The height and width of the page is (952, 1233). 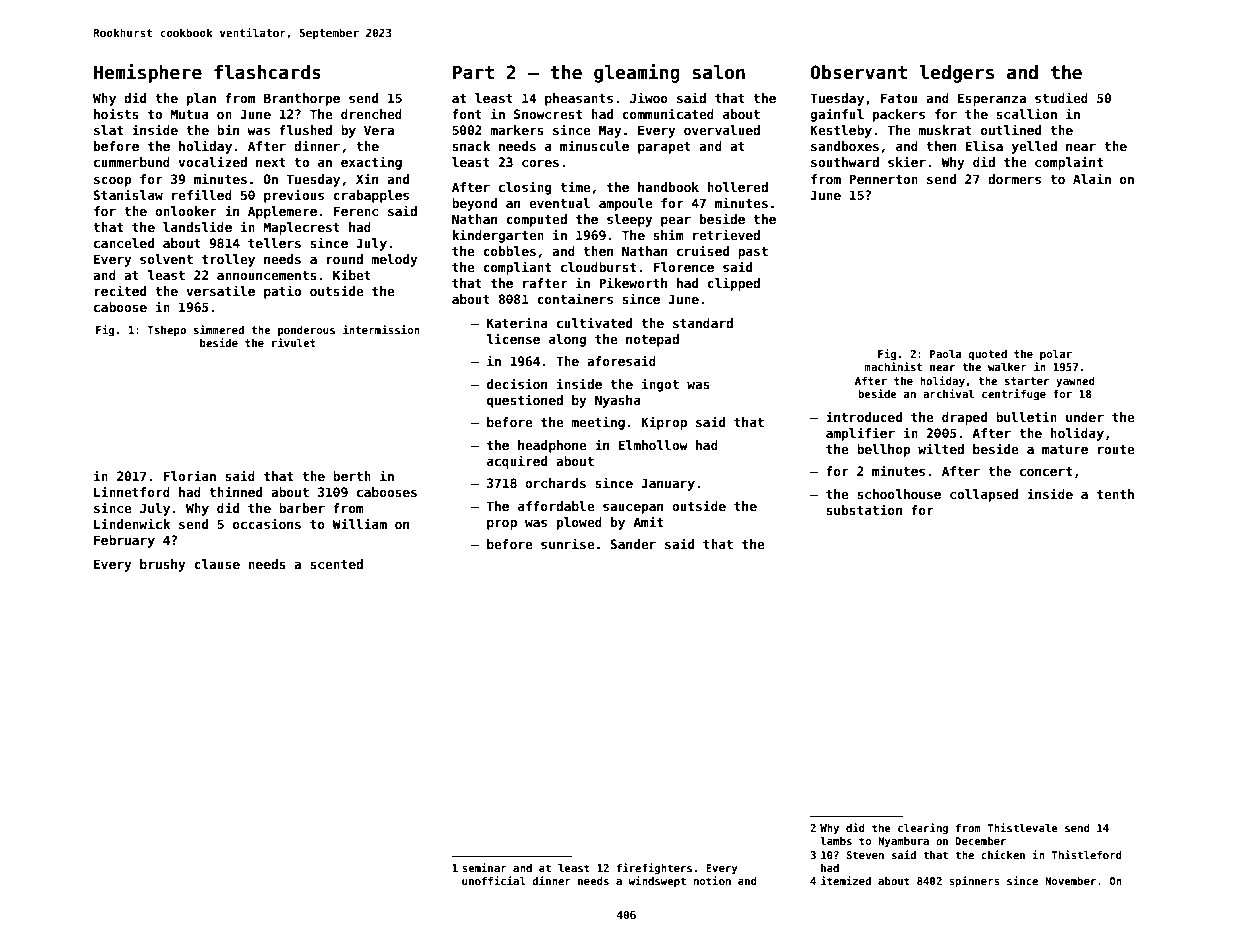 I want to click on Hemisphere, so click(x=148, y=73).
